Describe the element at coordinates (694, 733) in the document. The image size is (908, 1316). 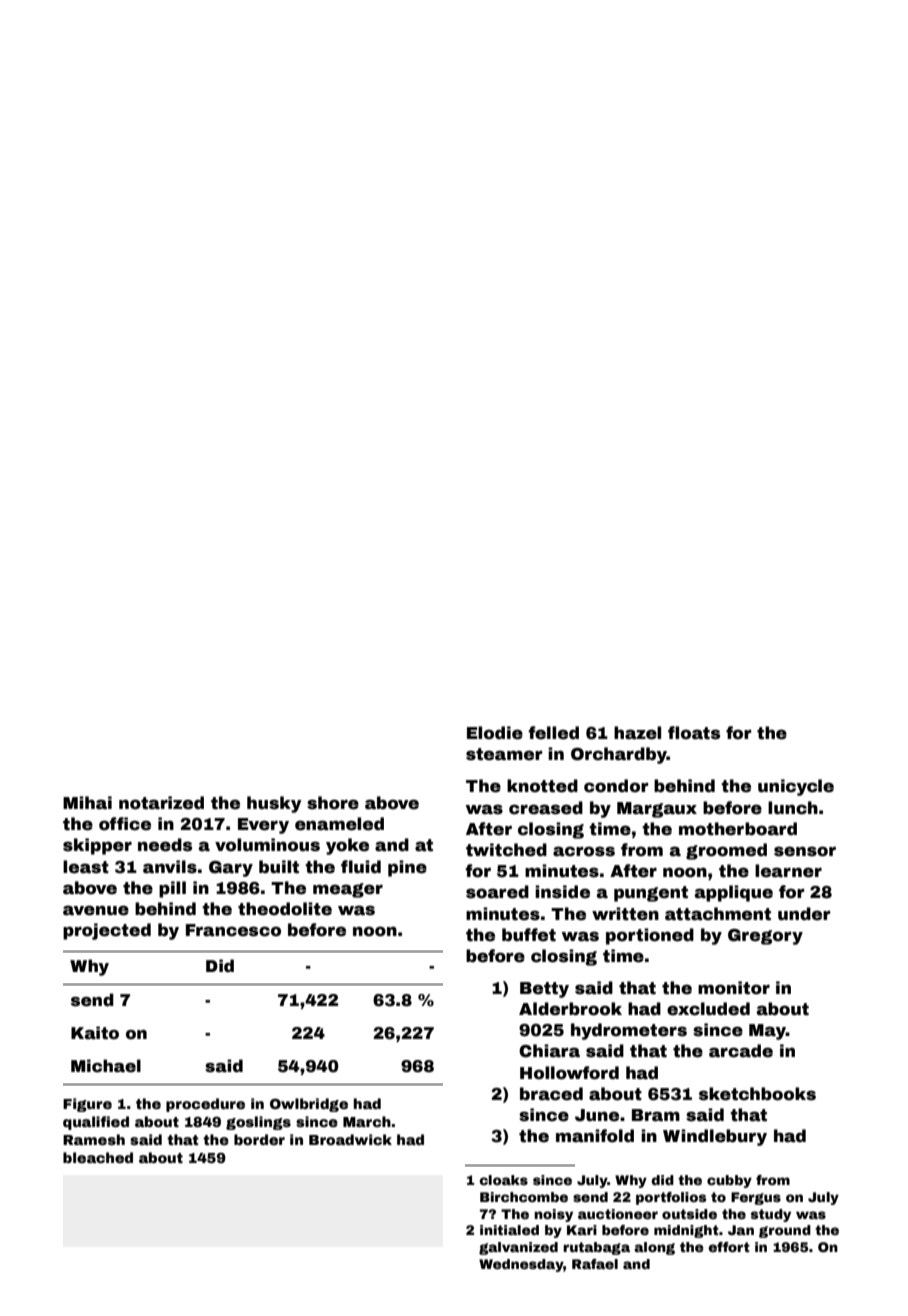
I see `floats` at that location.
